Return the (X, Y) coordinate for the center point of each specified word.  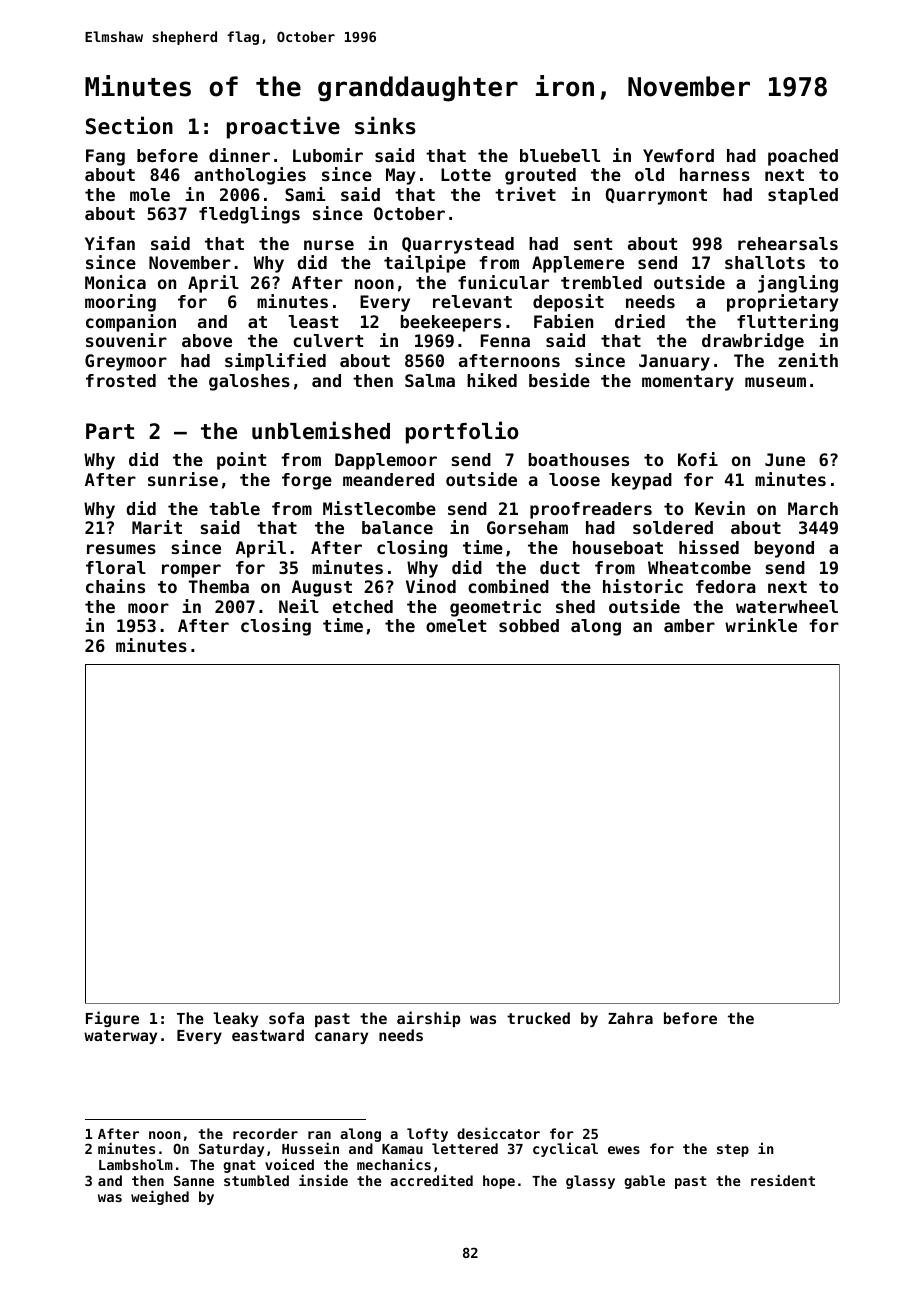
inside (323, 1180)
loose (574, 479)
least (313, 321)
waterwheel (787, 606)
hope (499, 1182)
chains (115, 586)
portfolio (462, 432)
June (785, 459)
